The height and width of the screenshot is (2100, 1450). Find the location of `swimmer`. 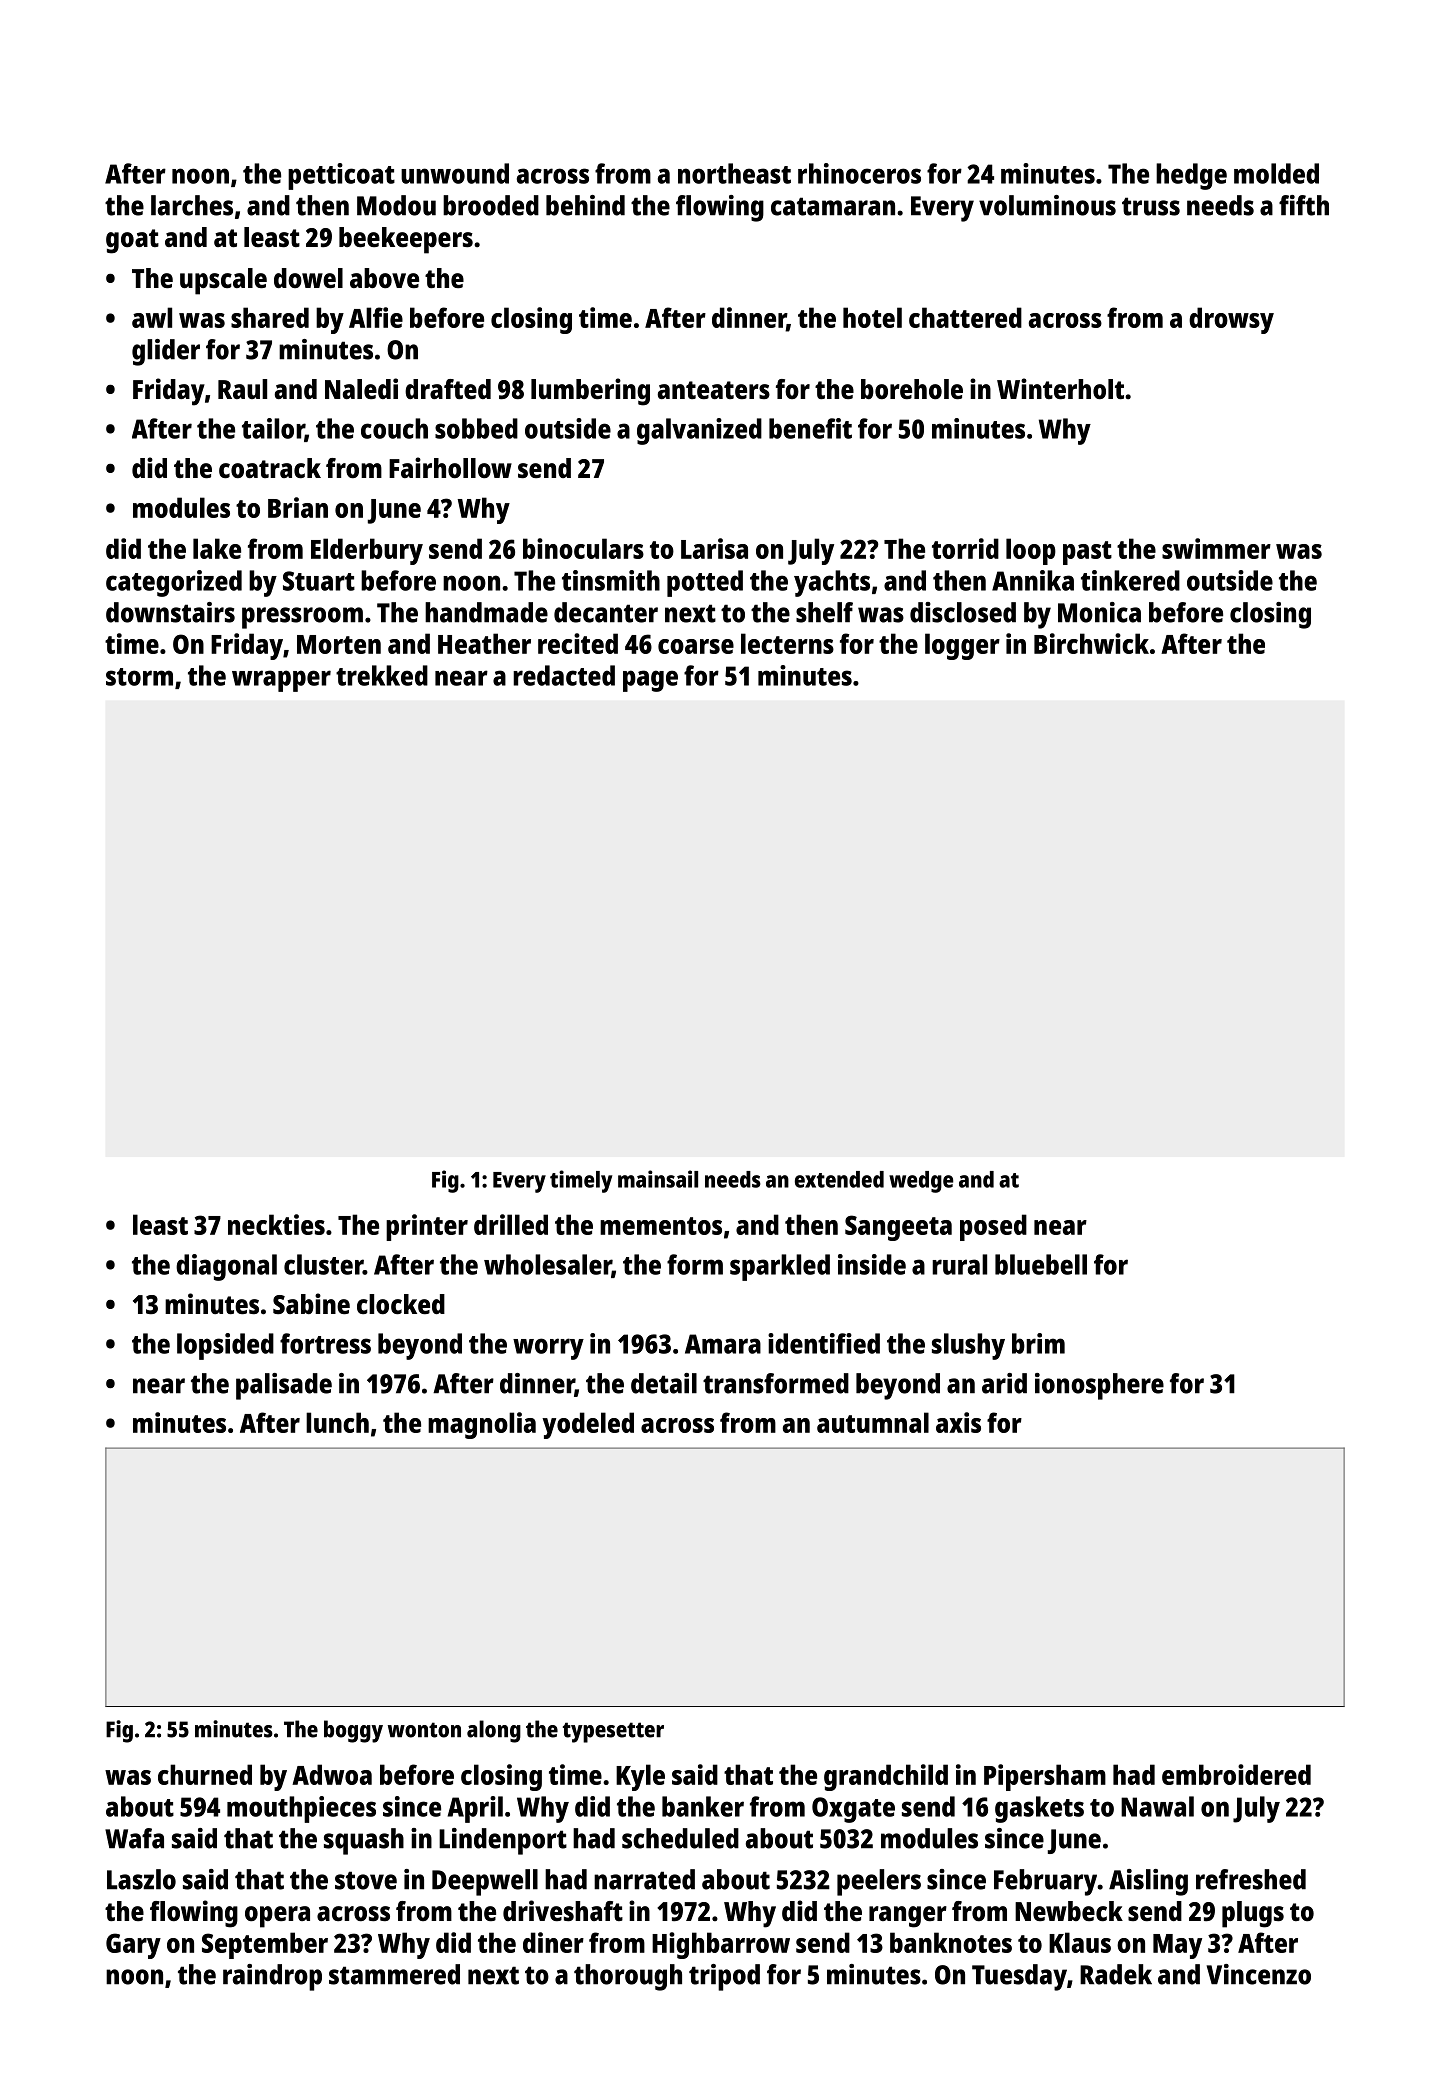

swimmer is located at coordinates (1216, 548).
